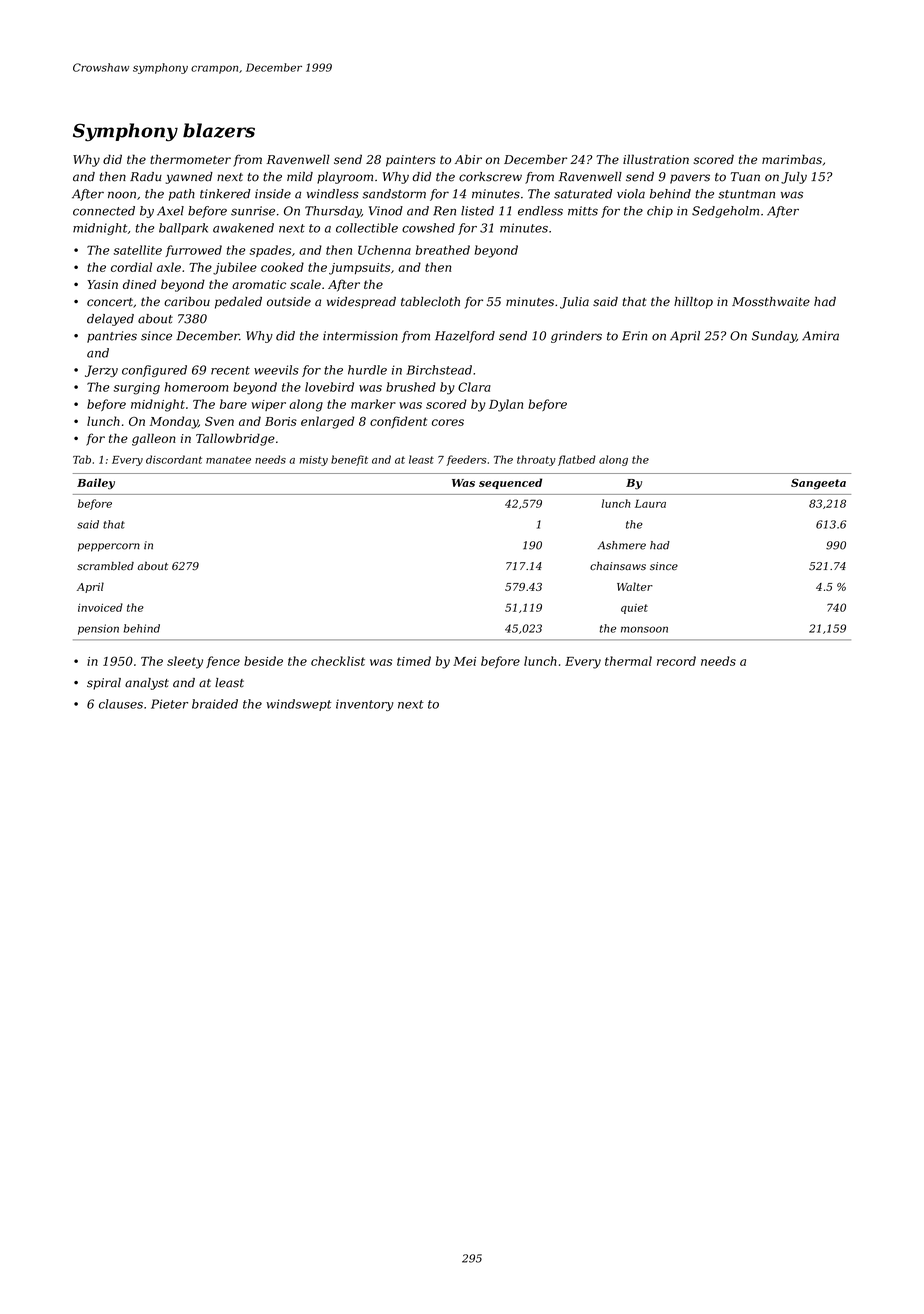 Image resolution: width=924 pixels, height=1314 pixels. Describe the element at coordinates (411, 161) in the image. I see `painters` at that location.
